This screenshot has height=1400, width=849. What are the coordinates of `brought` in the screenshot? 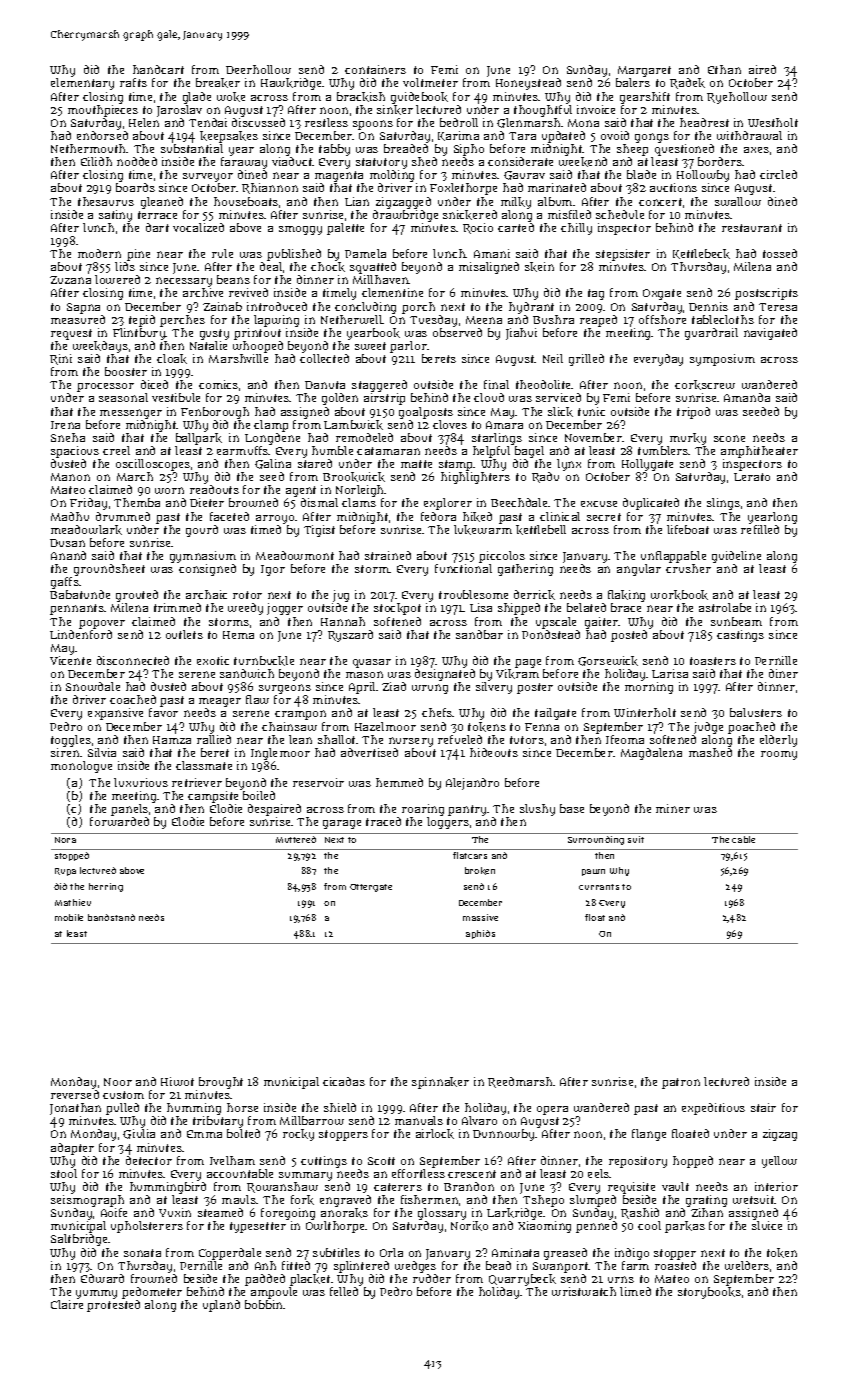 It's located at (221, 1083).
